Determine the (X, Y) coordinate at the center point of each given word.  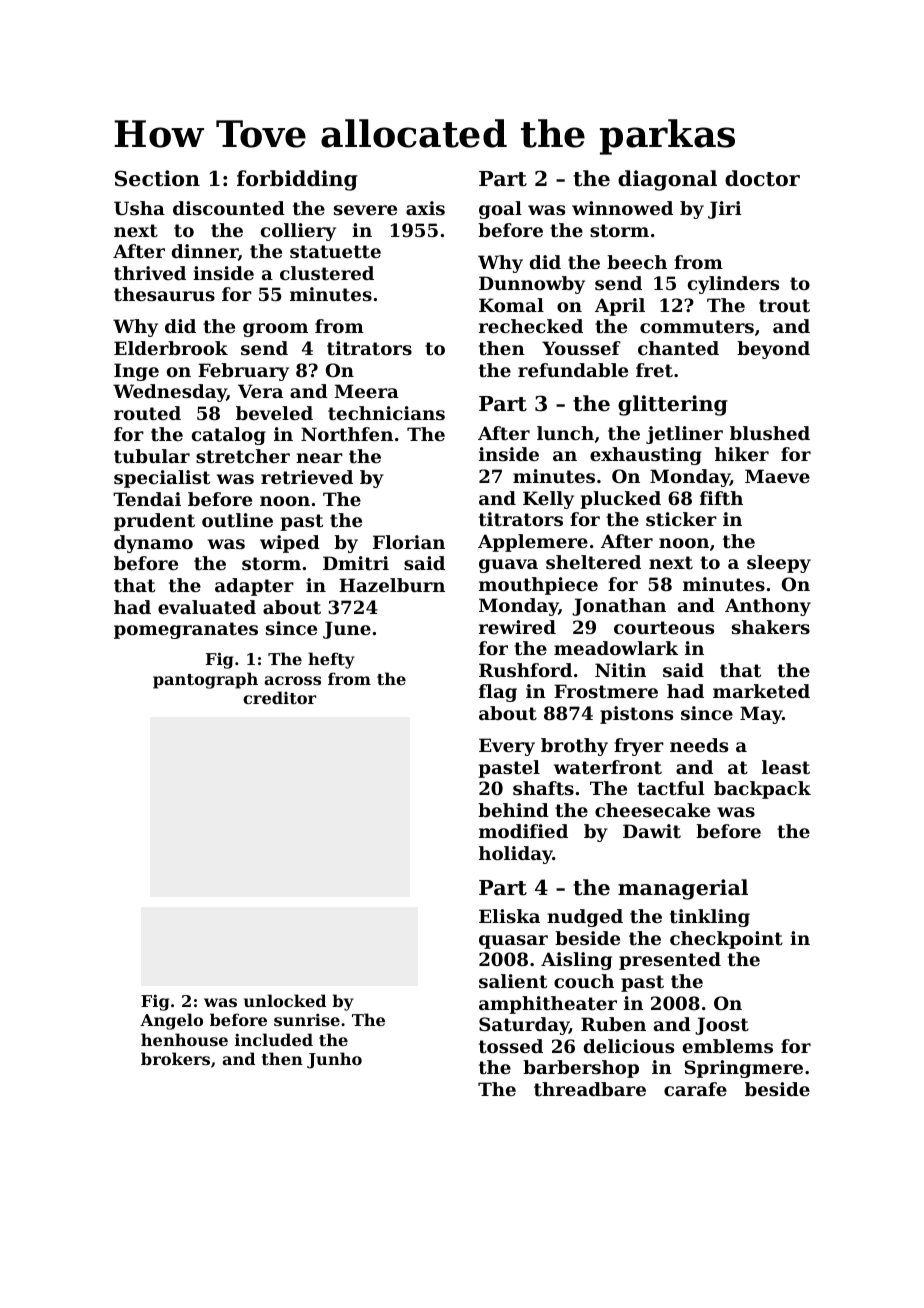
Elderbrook (171, 348)
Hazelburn (392, 585)
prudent (154, 522)
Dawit (652, 831)
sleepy (779, 564)
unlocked (285, 1000)
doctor (762, 178)
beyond (773, 350)
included (274, 1039)
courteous (664, 627)
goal (500, 210)
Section (157, 178)
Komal (511, 305)
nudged (585, 918)
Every (507, 747)
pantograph (205, 680)
